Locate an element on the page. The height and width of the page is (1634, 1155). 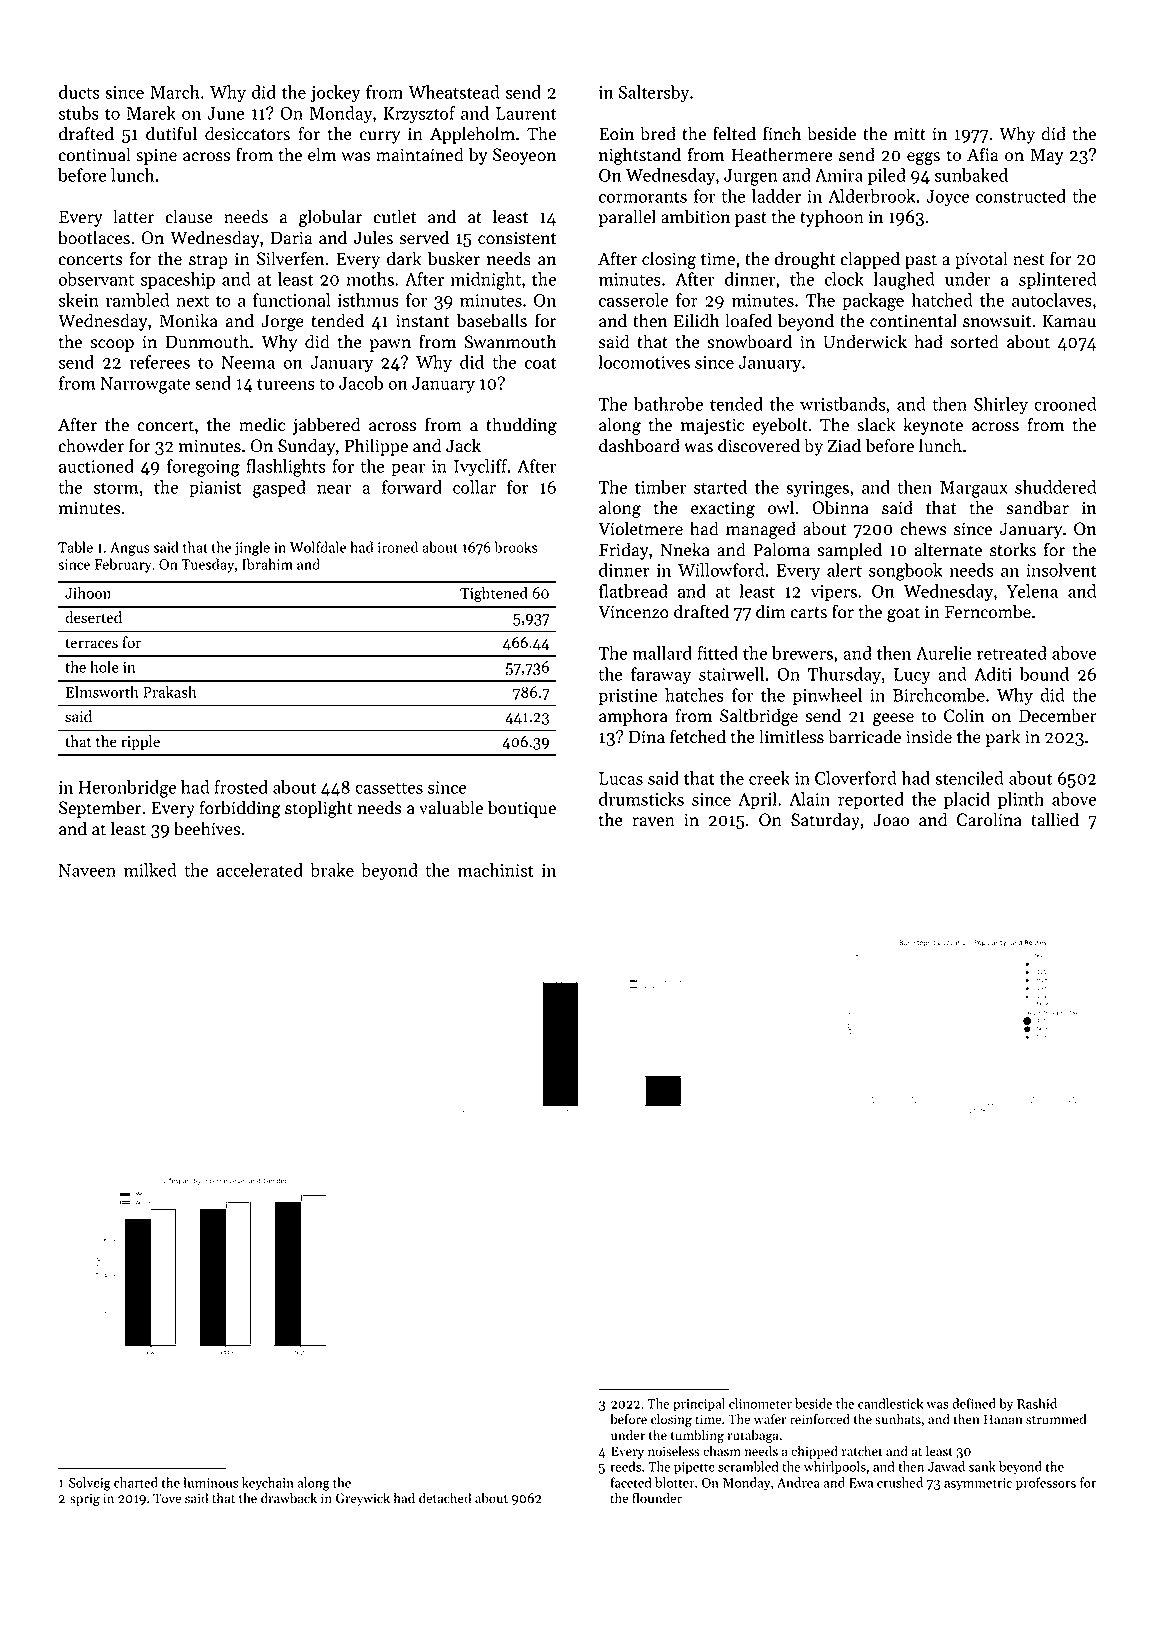
principal is located at coordinates (699, 1405).
